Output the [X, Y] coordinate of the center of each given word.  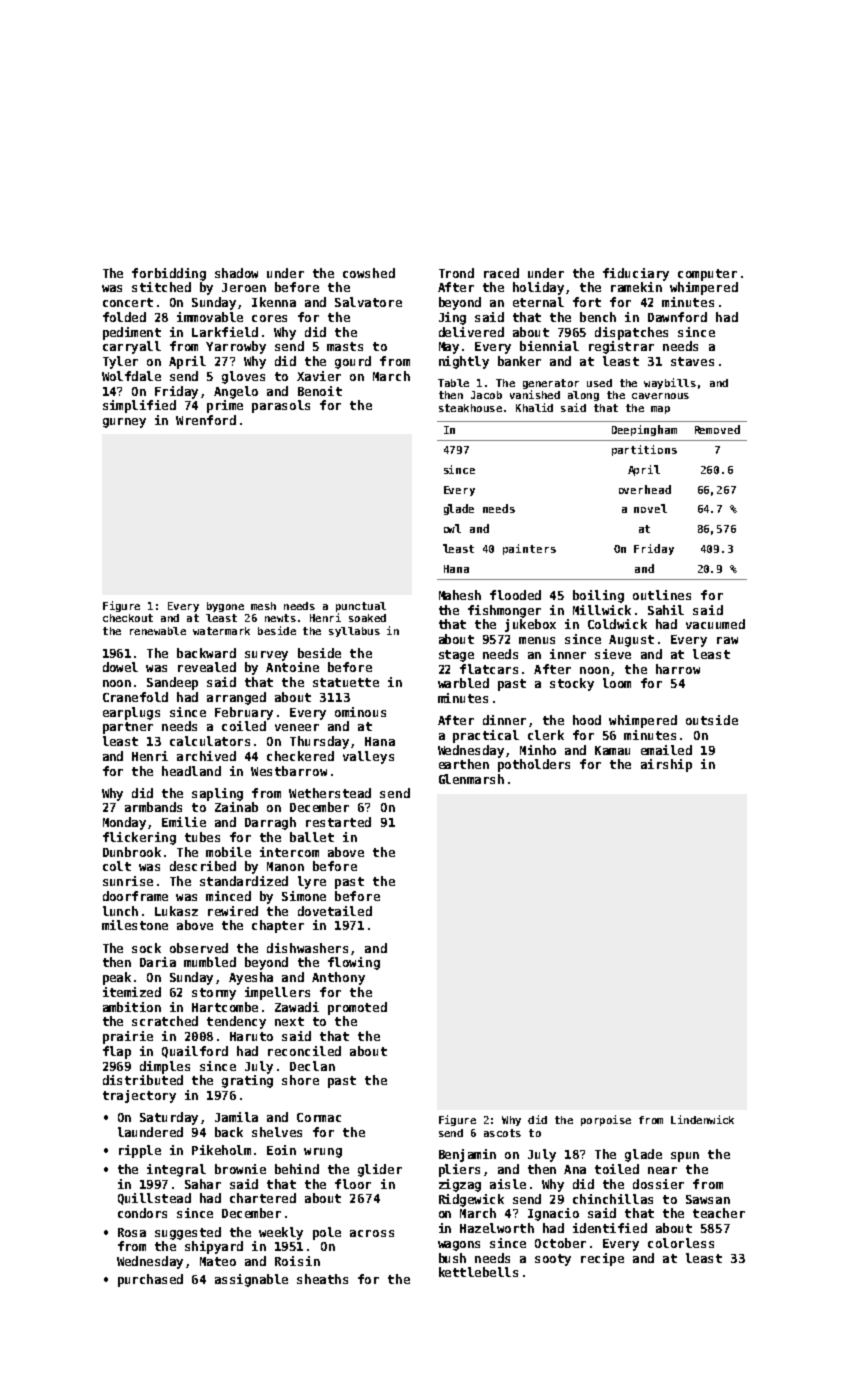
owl [452, 528]
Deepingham [644, 430]
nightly [464, 362]
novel [650, 508]
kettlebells [478, 1272]
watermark [221, 631]
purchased [150, 1280]
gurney [124, 423]
